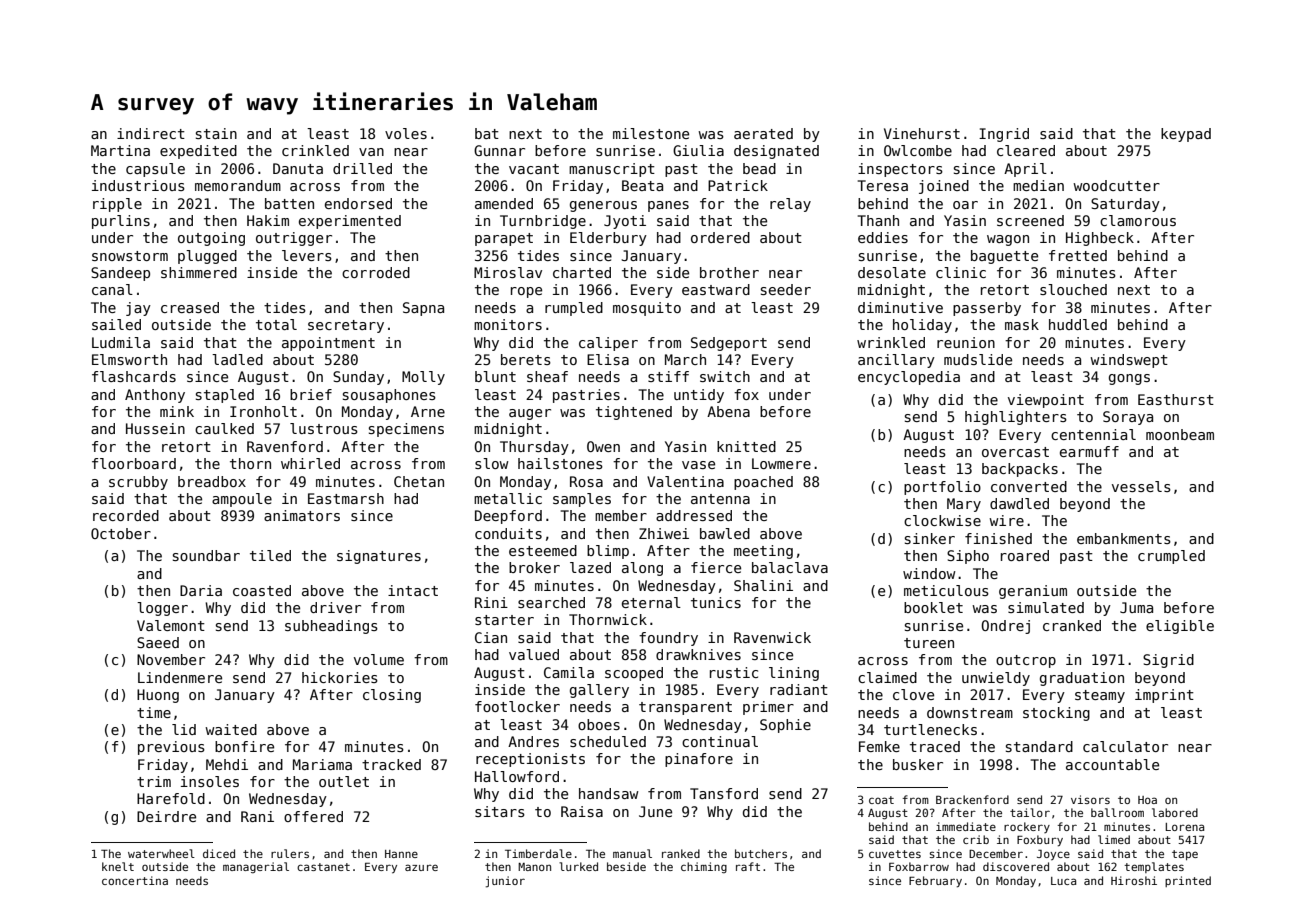 This screenshot has height=924, width=1308. I want to click on cleared, so click(1026, 150).
